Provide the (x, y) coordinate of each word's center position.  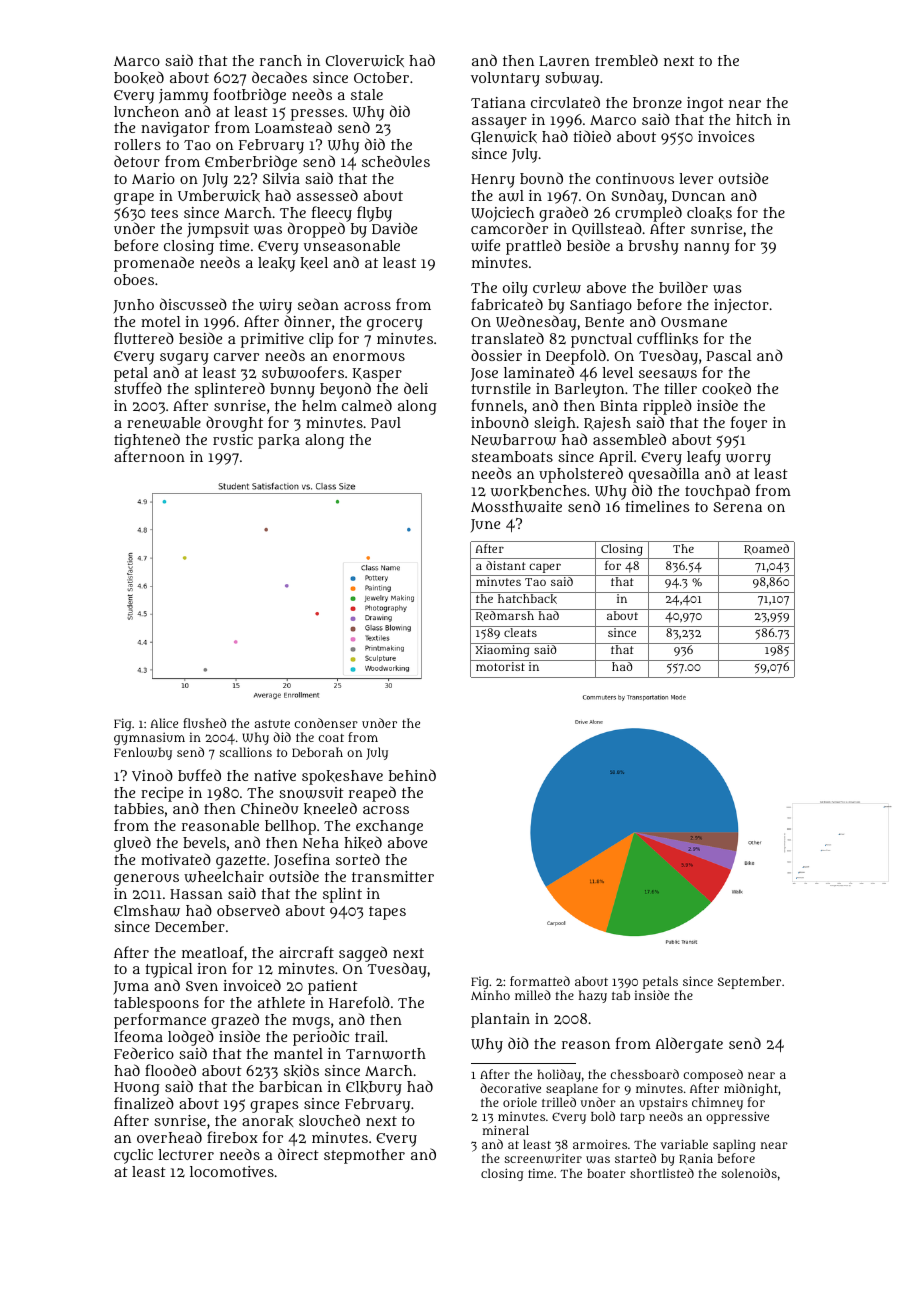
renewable (164, 423)
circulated (565, 102)
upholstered (581, 475)
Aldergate (689, 1045)
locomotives (232, 1171)
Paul (386, 422)
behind (412, 775)
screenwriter (543, 1158)
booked (139, 77)
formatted (540, 981)
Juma (131, 988)
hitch (754, 119)
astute (272, 724)
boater (606, 1173)
